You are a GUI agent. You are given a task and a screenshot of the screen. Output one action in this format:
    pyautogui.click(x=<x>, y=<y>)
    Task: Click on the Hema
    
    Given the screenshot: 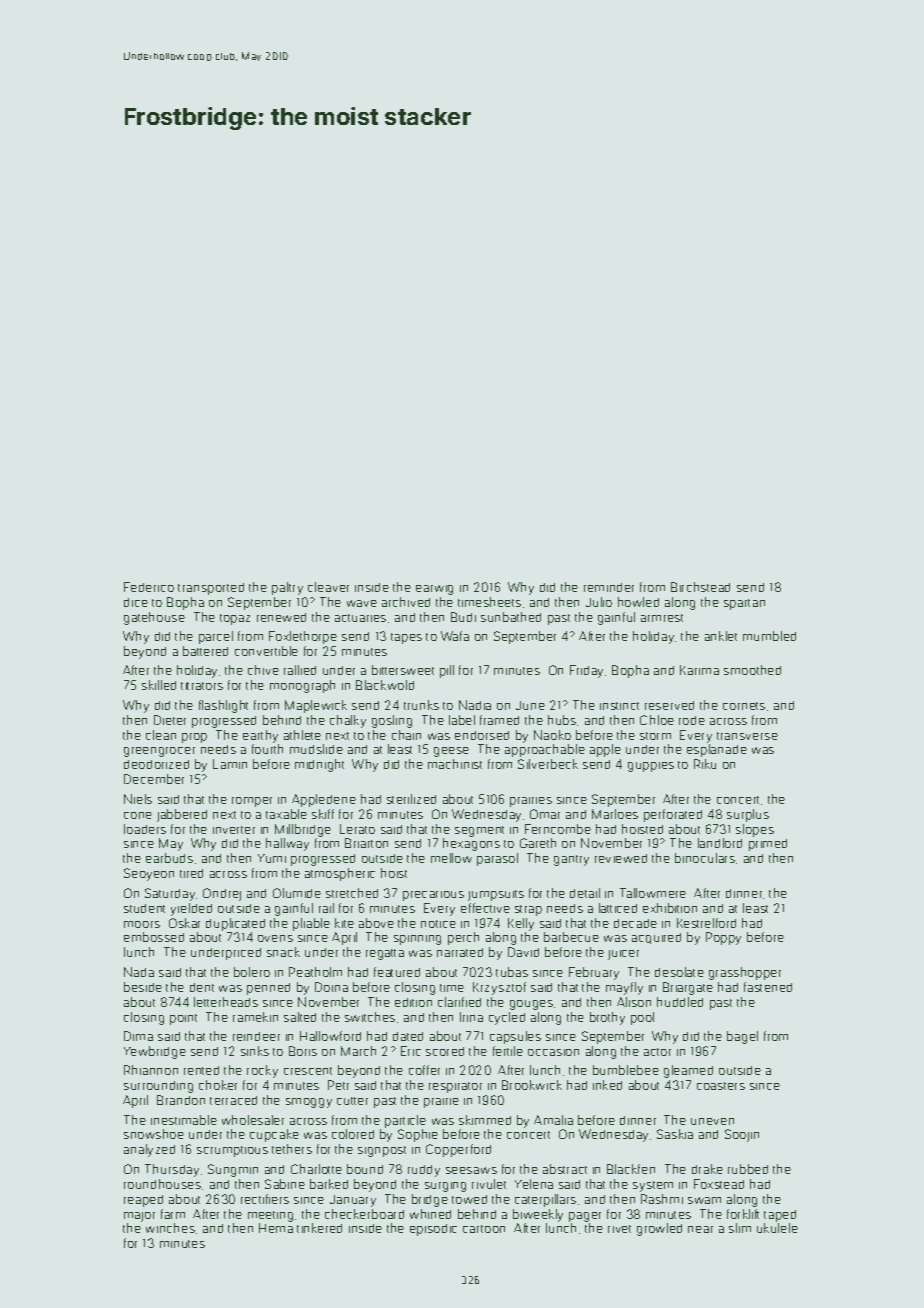 What is the action you would take?
    pyautogui.click(x=276, y=1228)
